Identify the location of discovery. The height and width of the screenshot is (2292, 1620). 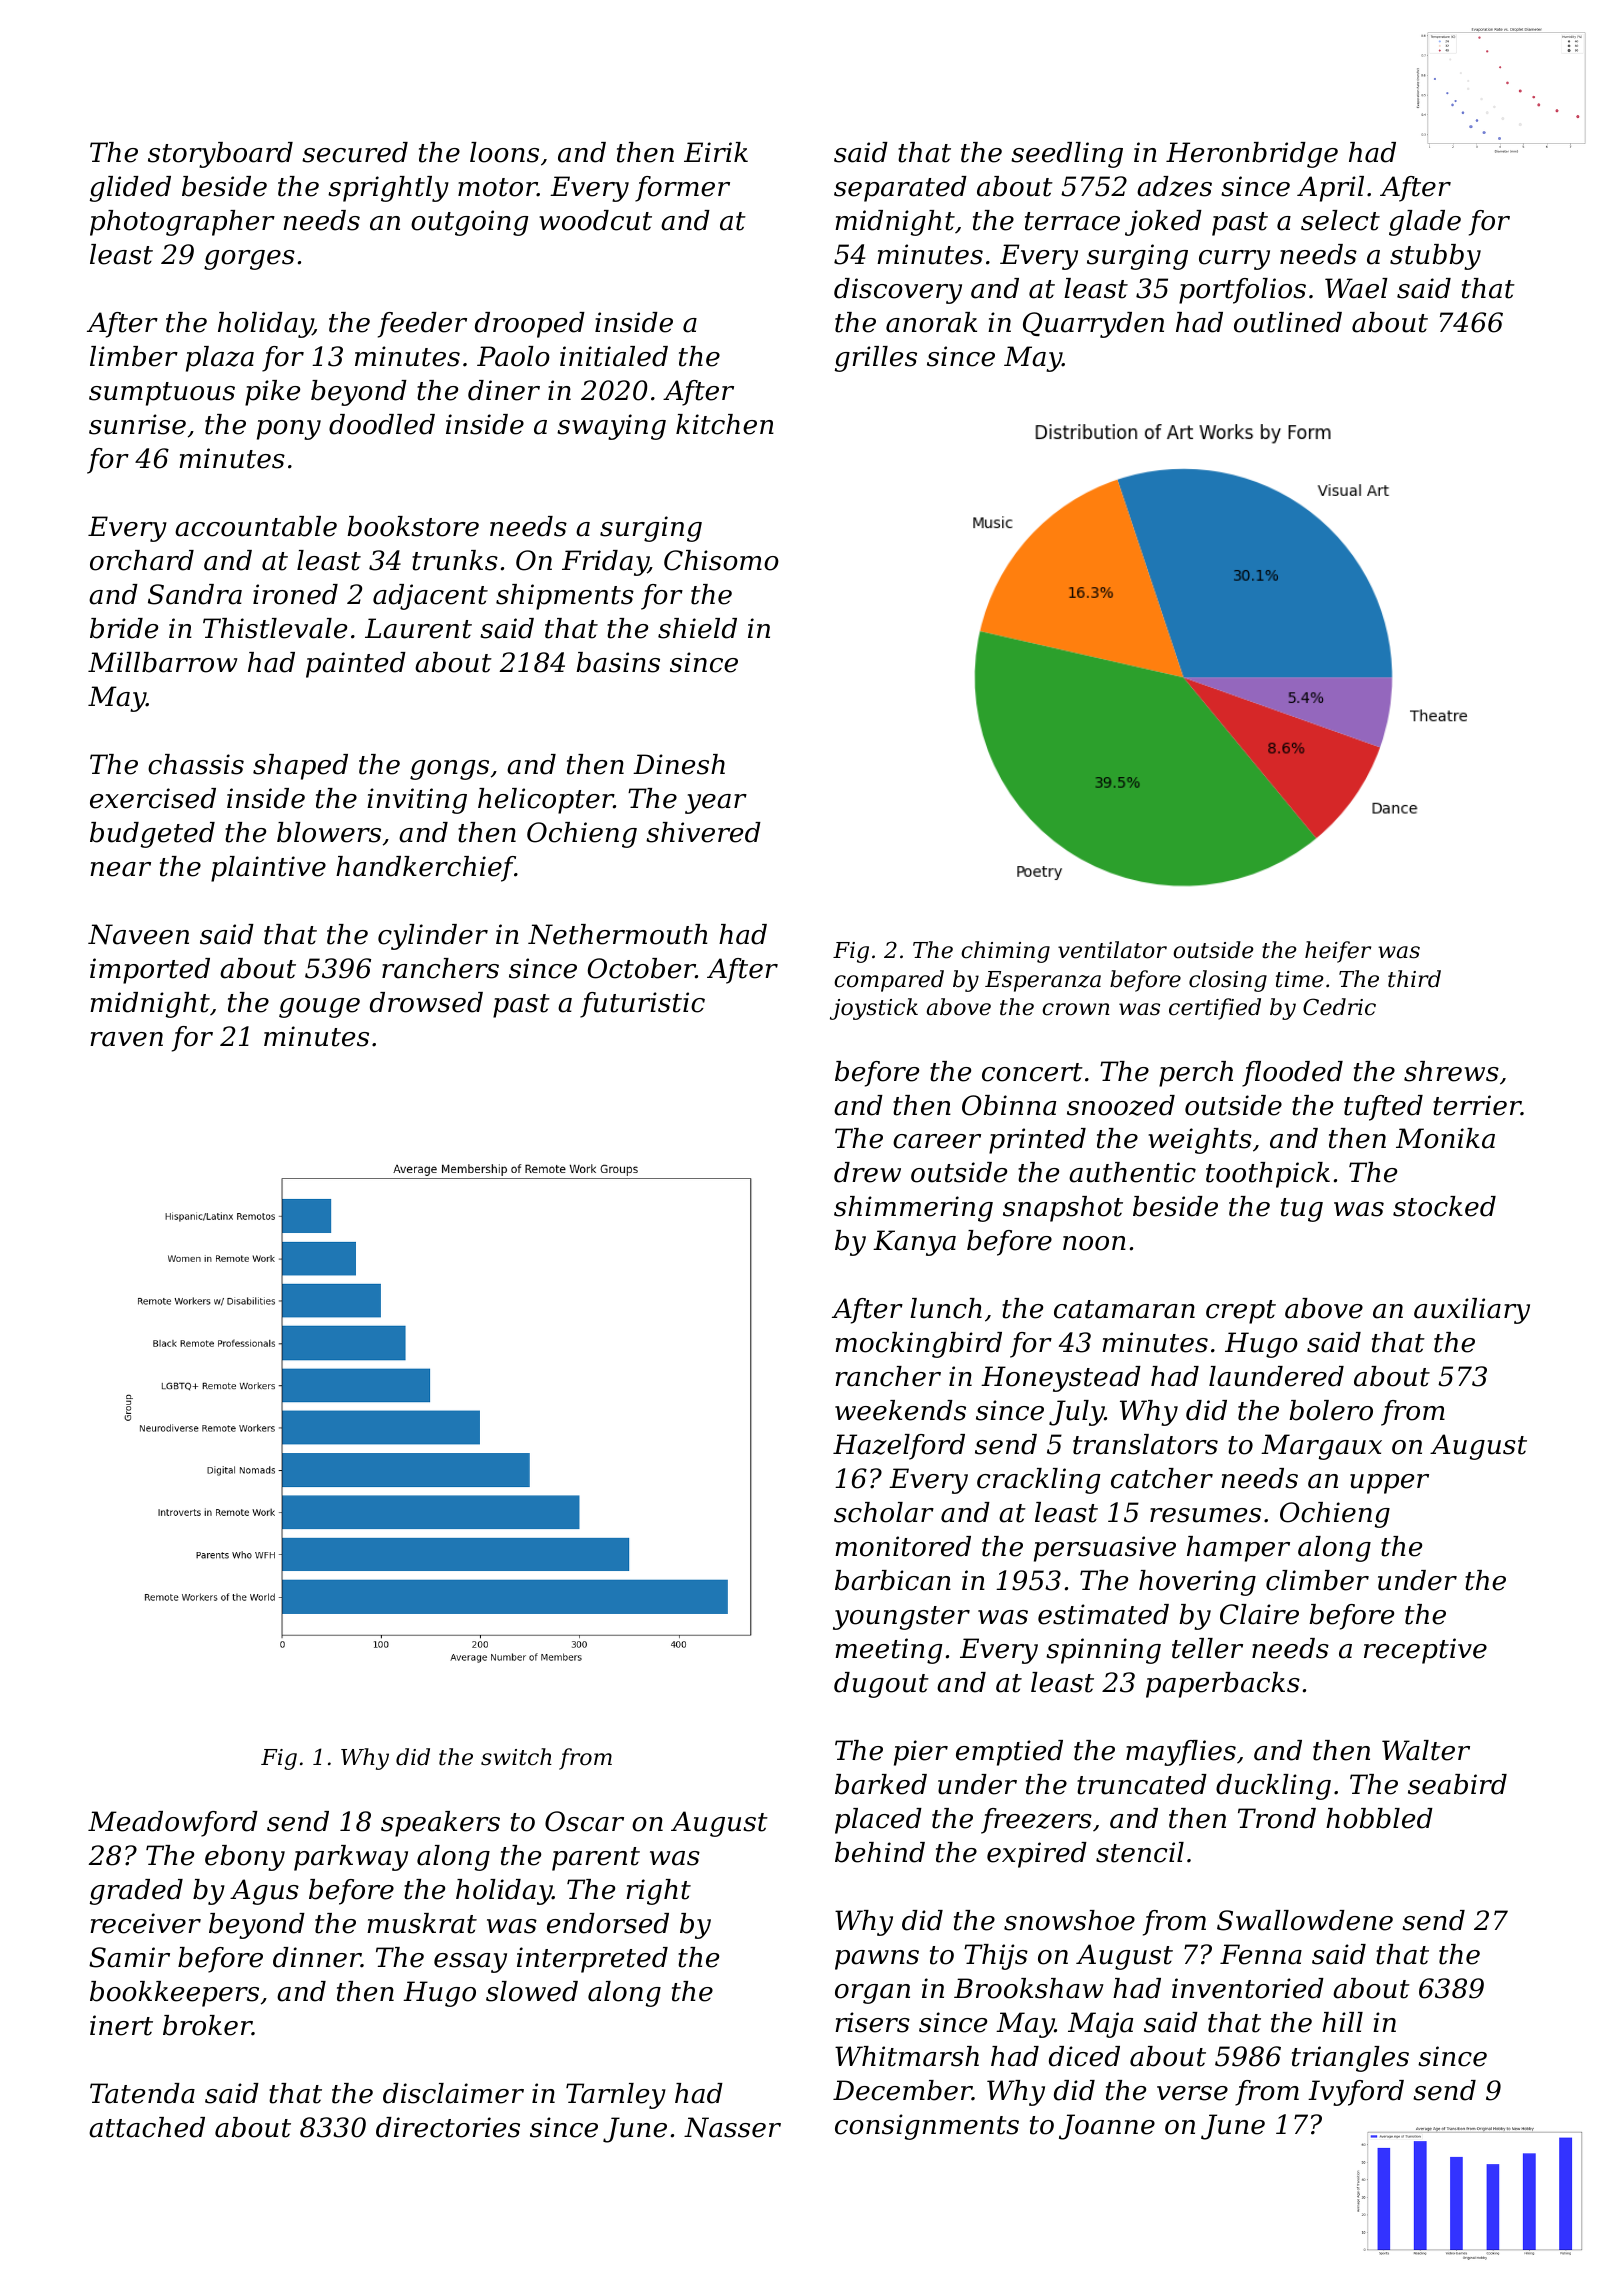
(898, 291).
